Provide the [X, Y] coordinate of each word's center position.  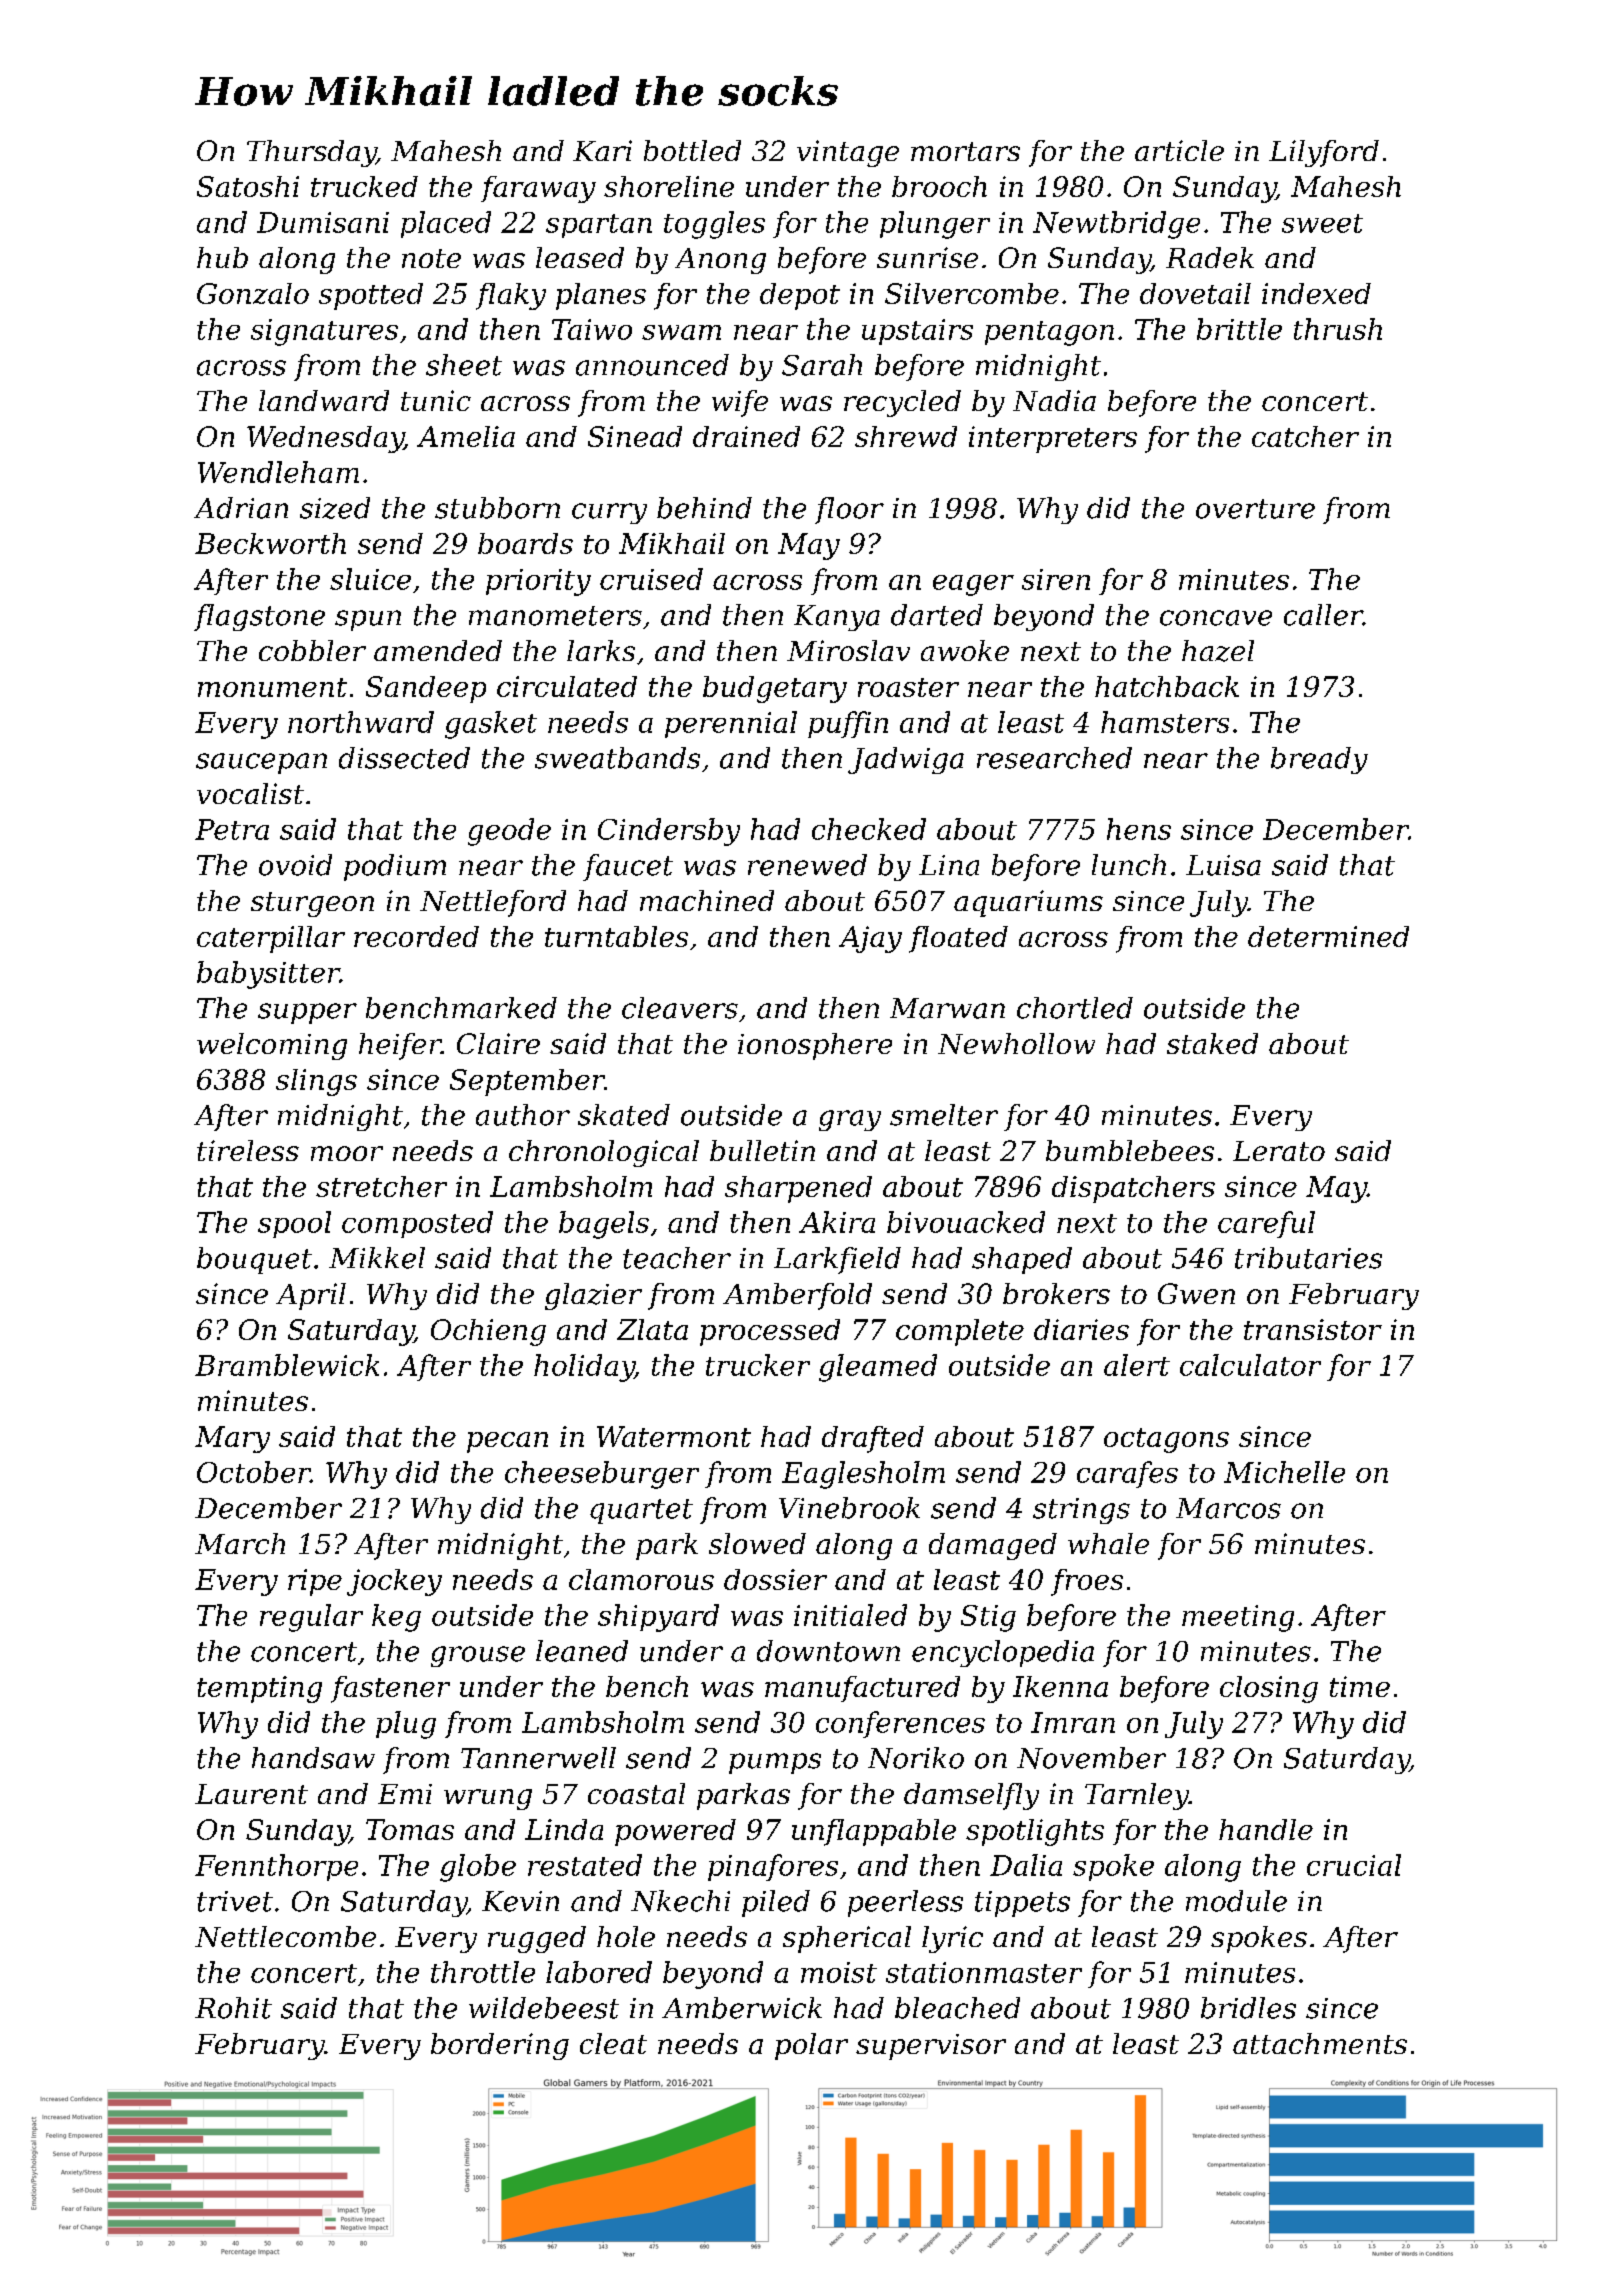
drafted [873, 1439]
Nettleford [493, 903]
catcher [1305, 436]
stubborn [497, 508]
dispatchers [1133, 1189]
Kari [602, 150]
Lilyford [1324, 153]
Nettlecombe [285, 1936]
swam [681, 332]
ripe [315, 1582]
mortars [965, 151]
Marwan [947, 1008]
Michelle [1284, 1472]
